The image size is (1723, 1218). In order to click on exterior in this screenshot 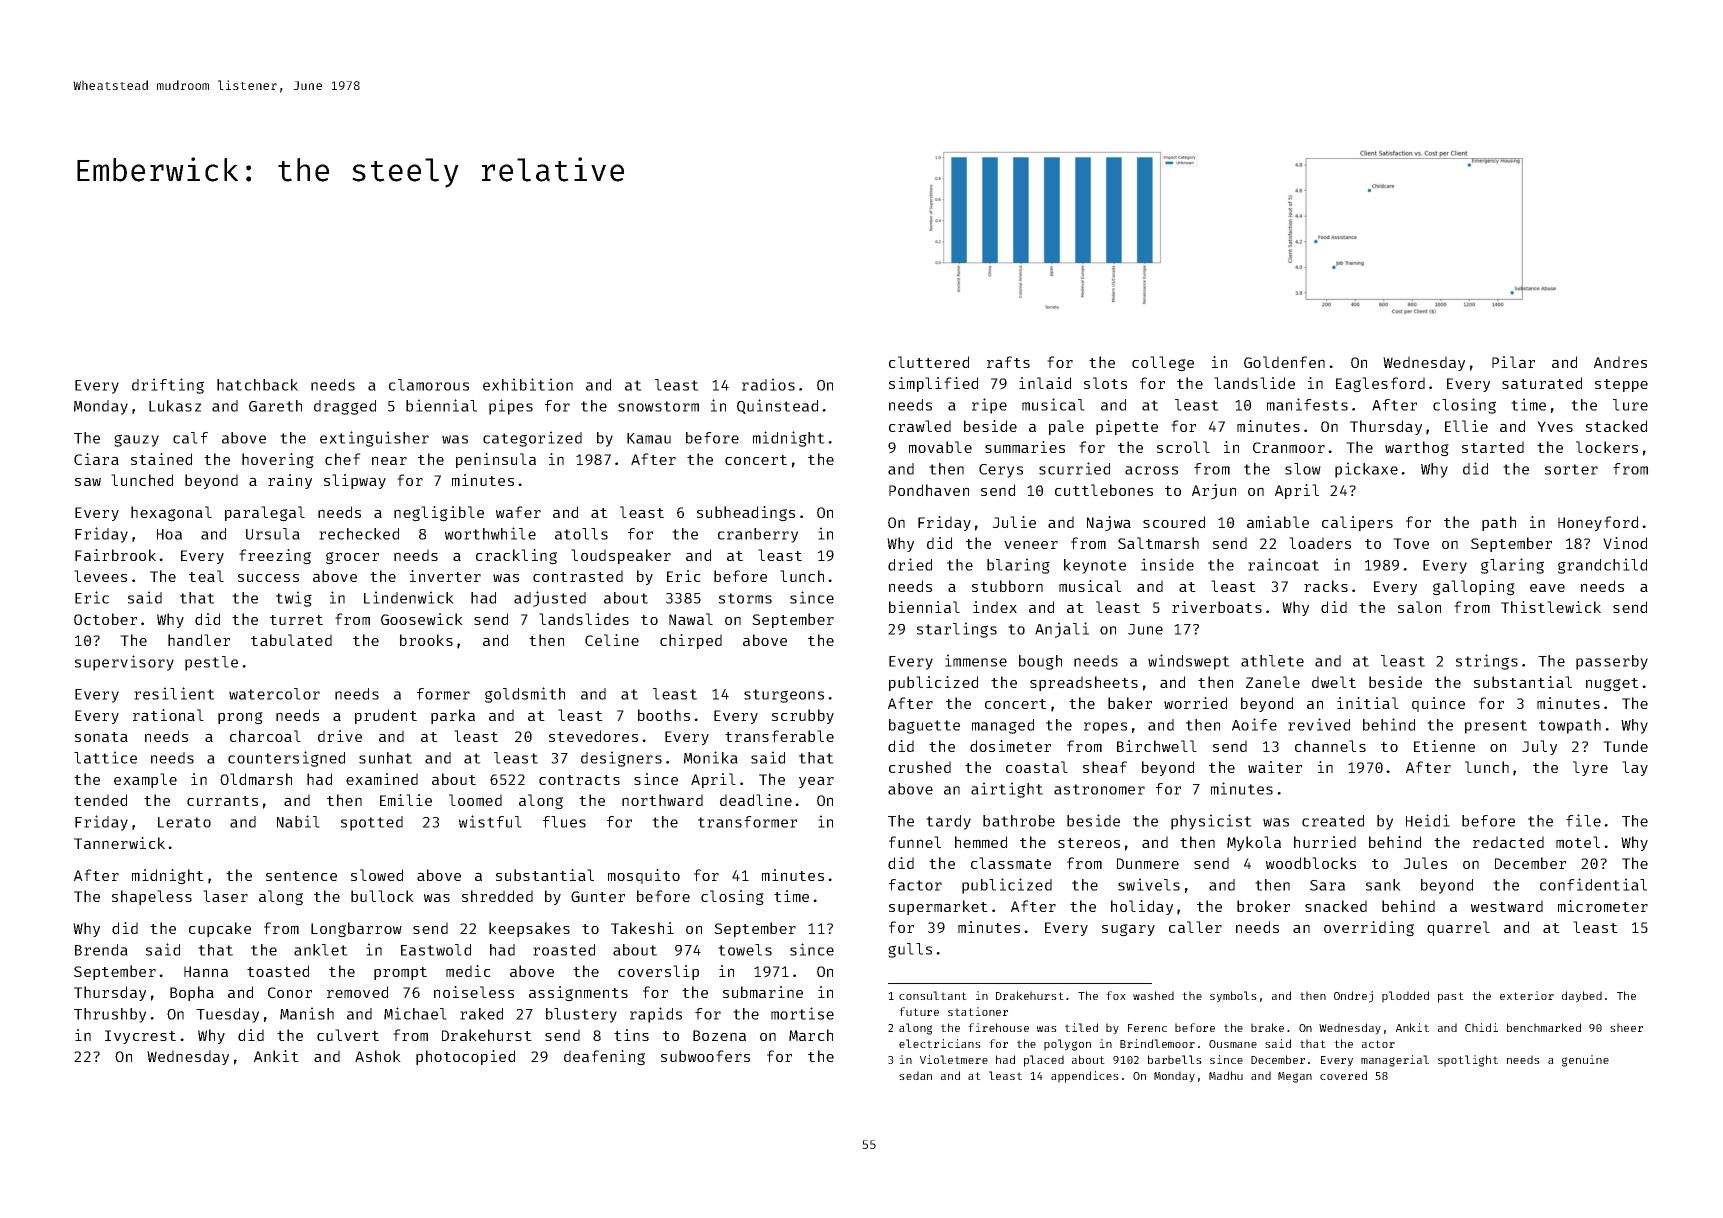, I will do `click(1527, 995)`.
